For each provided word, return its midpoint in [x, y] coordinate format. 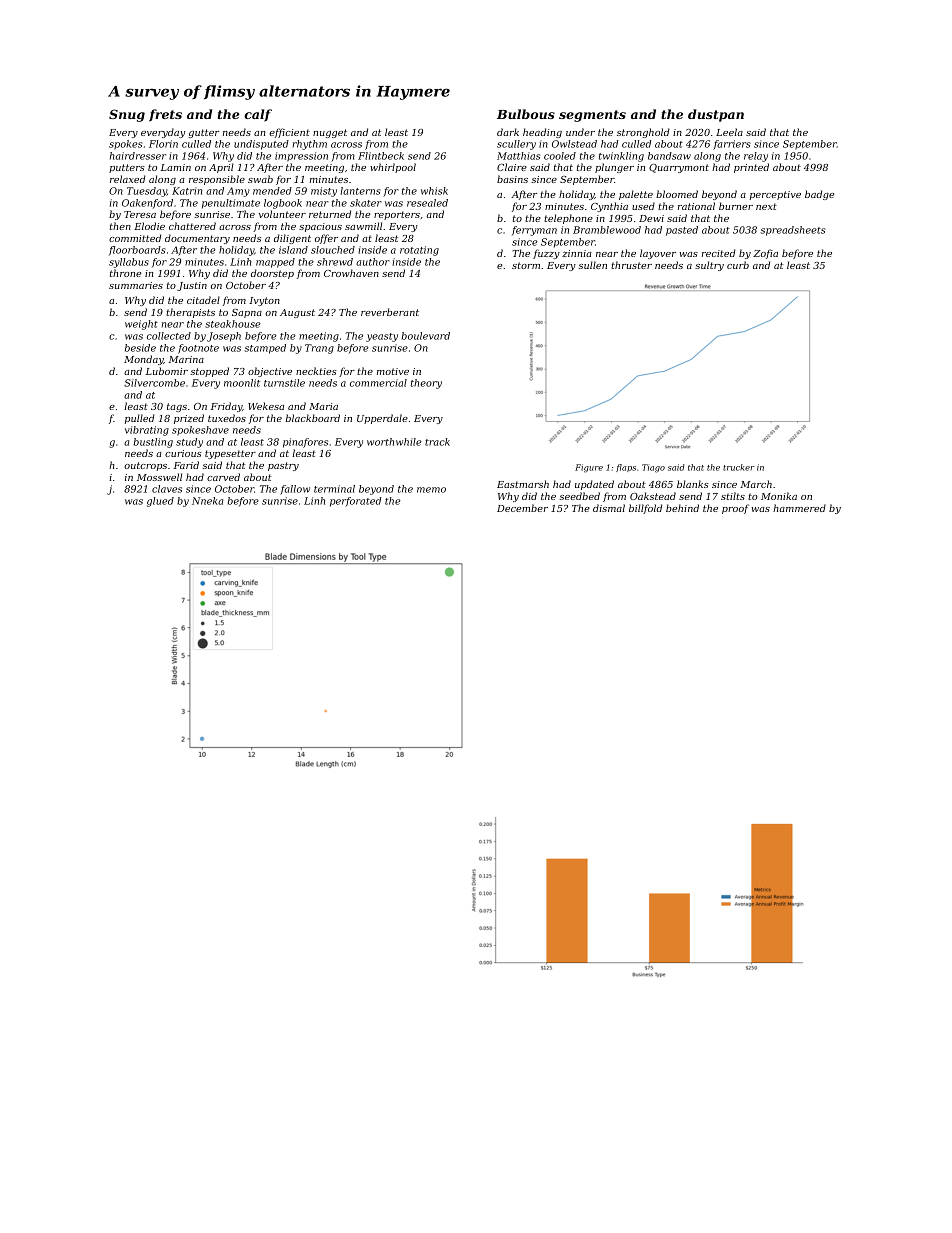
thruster [631, 265]
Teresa [140, 214]
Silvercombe [154, 383]
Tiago [653, 468]
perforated [355, 502]
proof [735, 509]
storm [526, 265]
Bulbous [526, 114]
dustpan [716, 115]
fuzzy [546, 254]
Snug [127, 115]
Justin [192, 286]
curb [738, 265]
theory [426, 384]
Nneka [207, 501]
